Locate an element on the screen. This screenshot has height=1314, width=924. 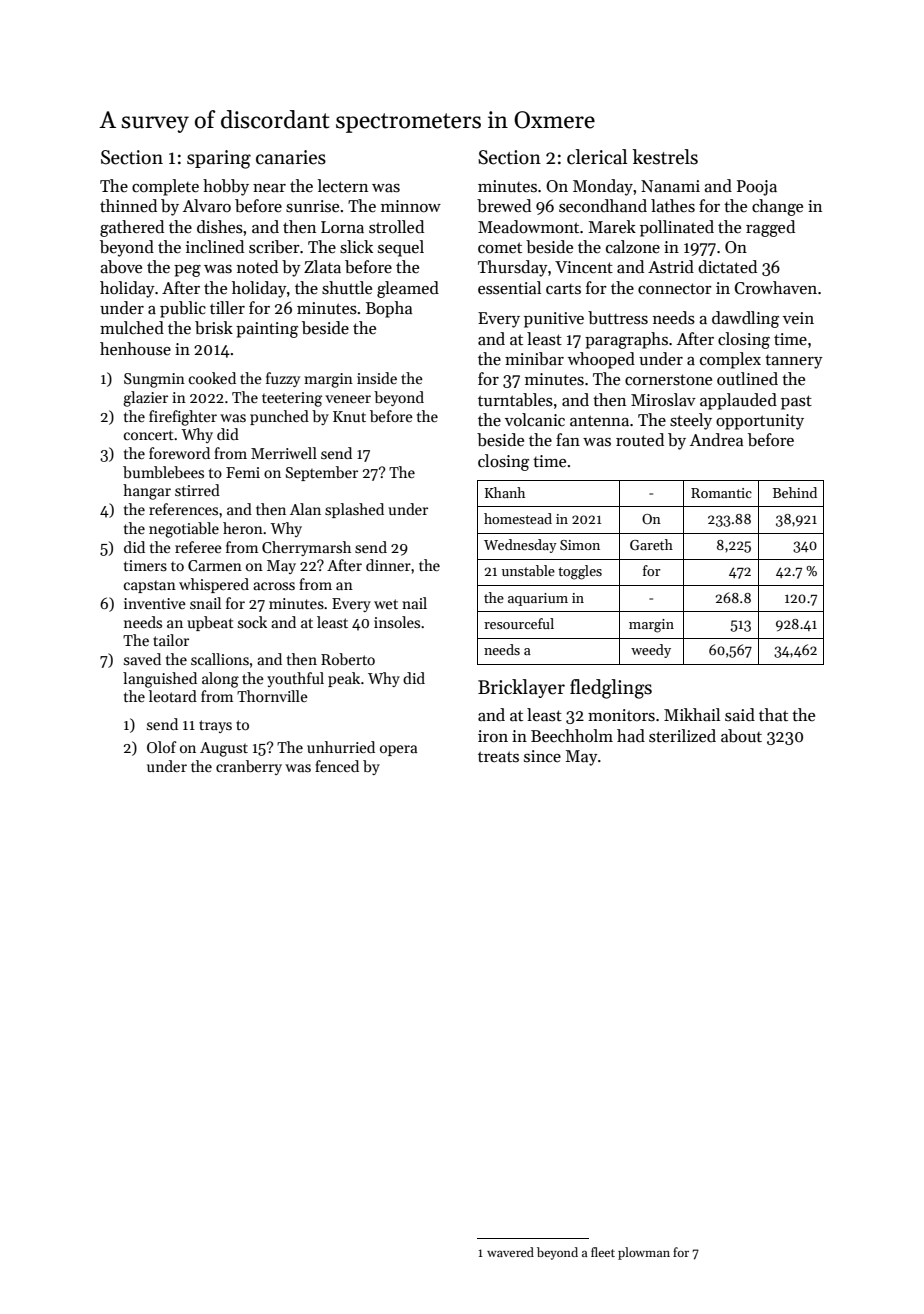
toggles is located at coordinates (580, 572).
